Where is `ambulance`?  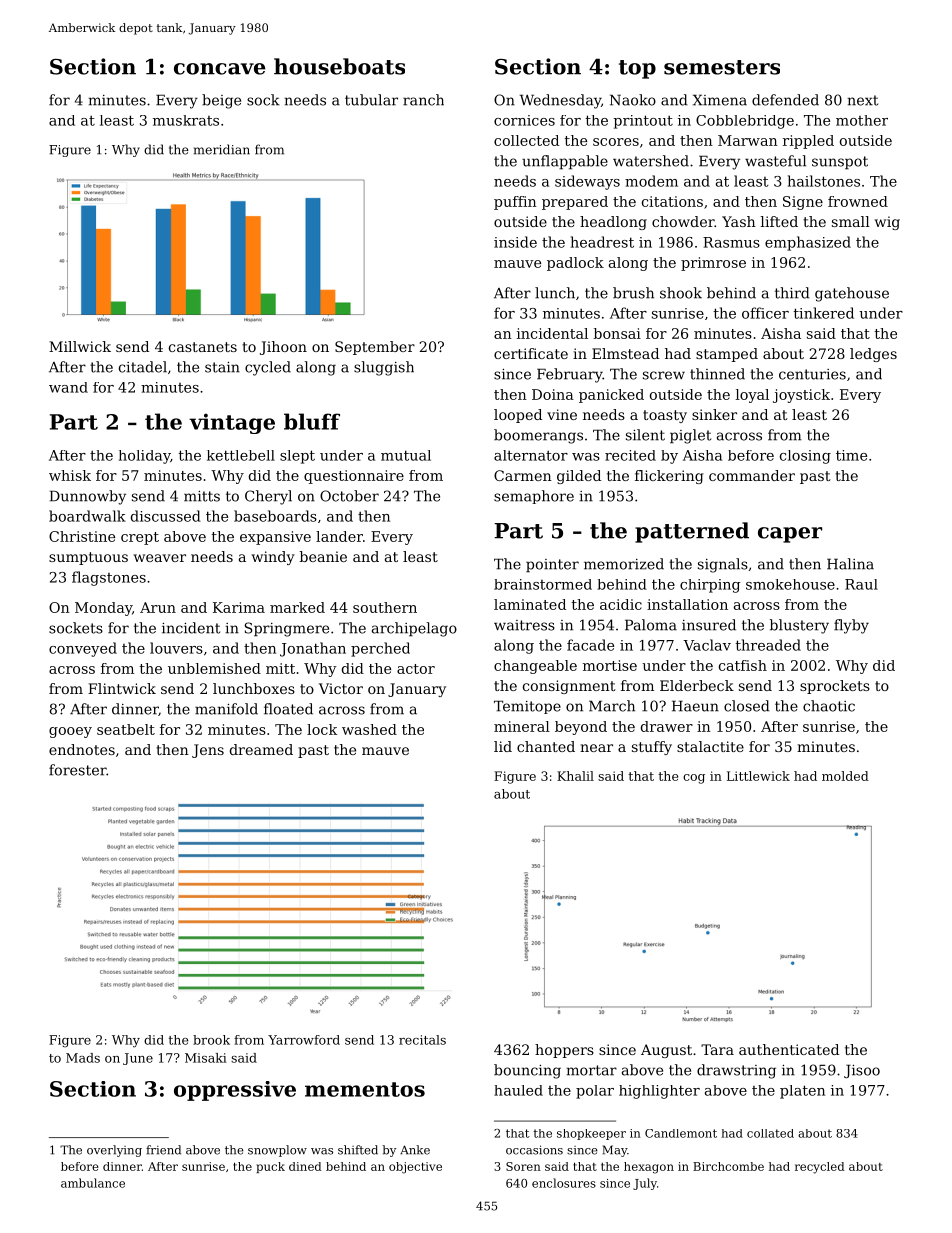 ambulance is located at coordinates (93, 1183).
